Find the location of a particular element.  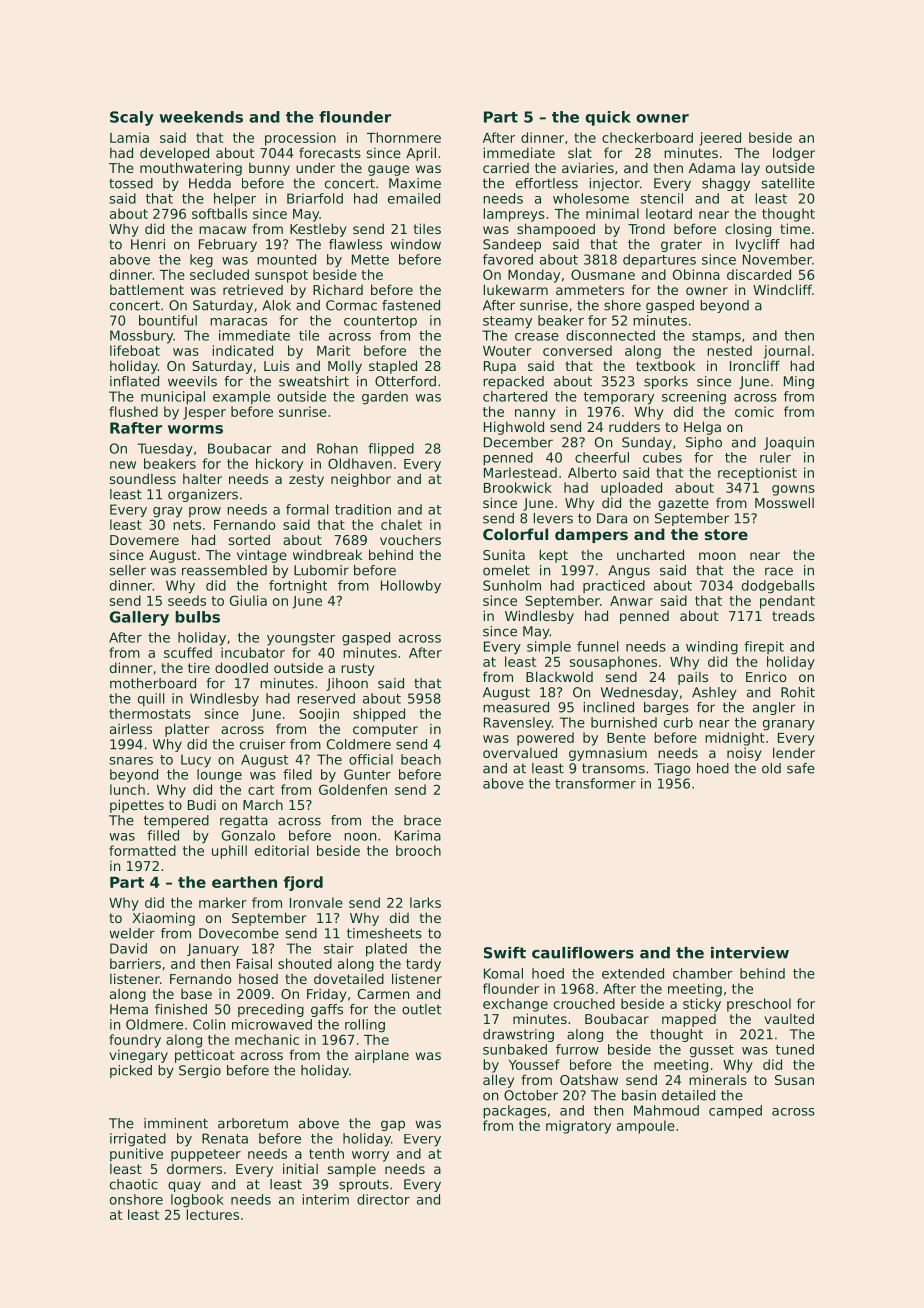

lectures is located at coordinates (213, 1214).
